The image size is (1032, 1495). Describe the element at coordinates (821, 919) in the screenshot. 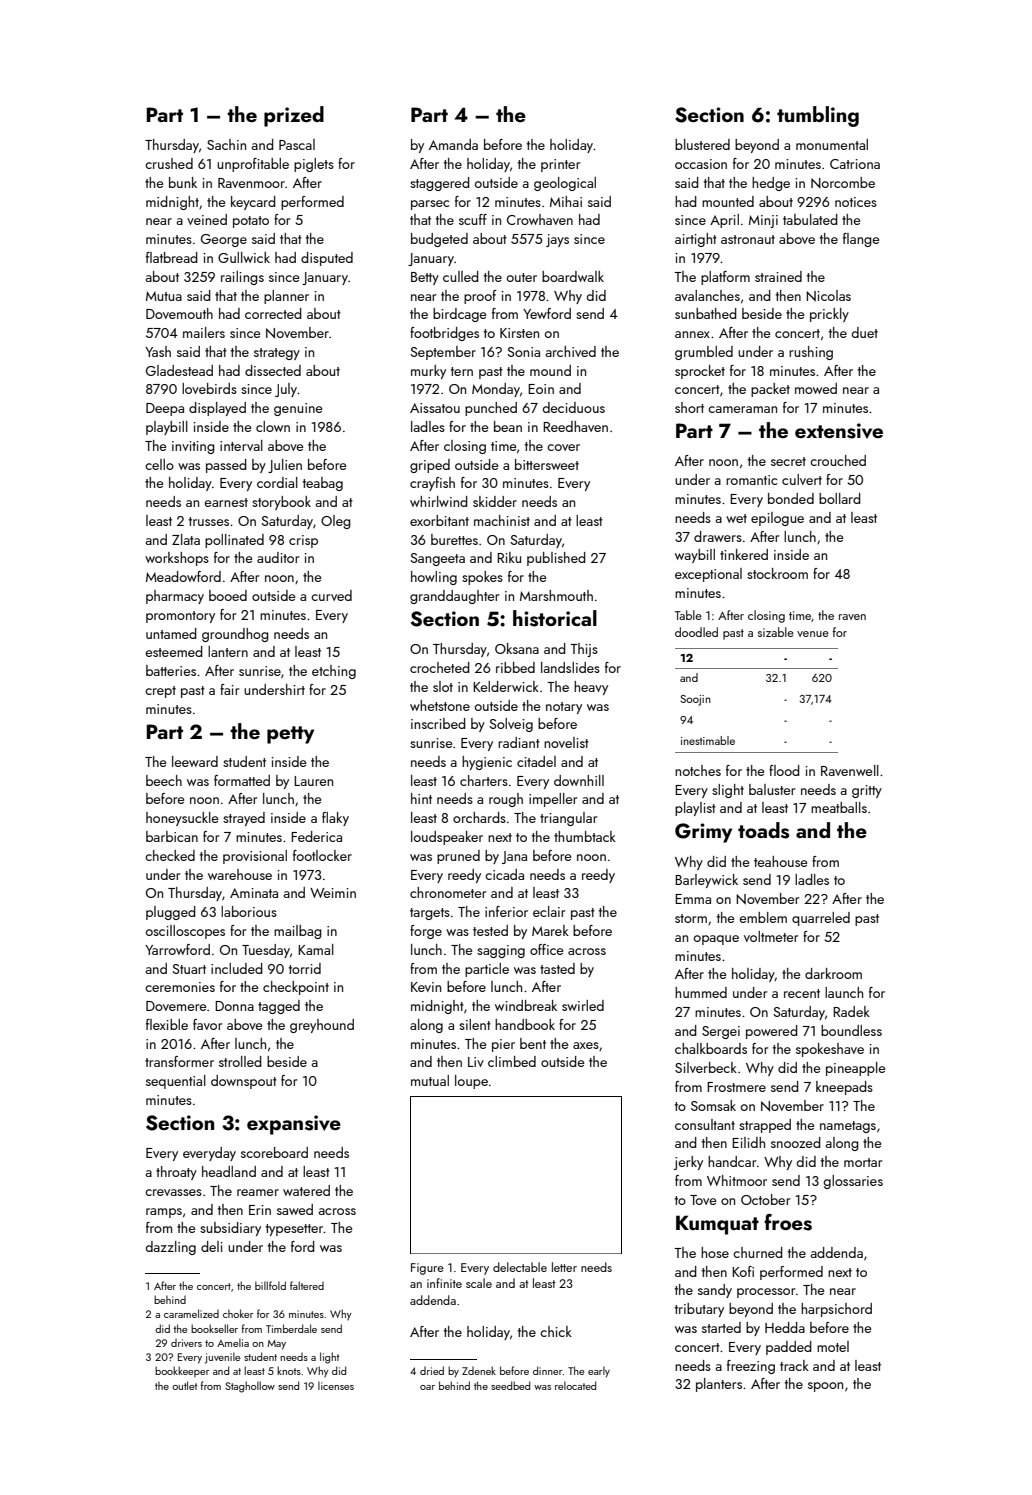

I see `quarreled` at that location.
